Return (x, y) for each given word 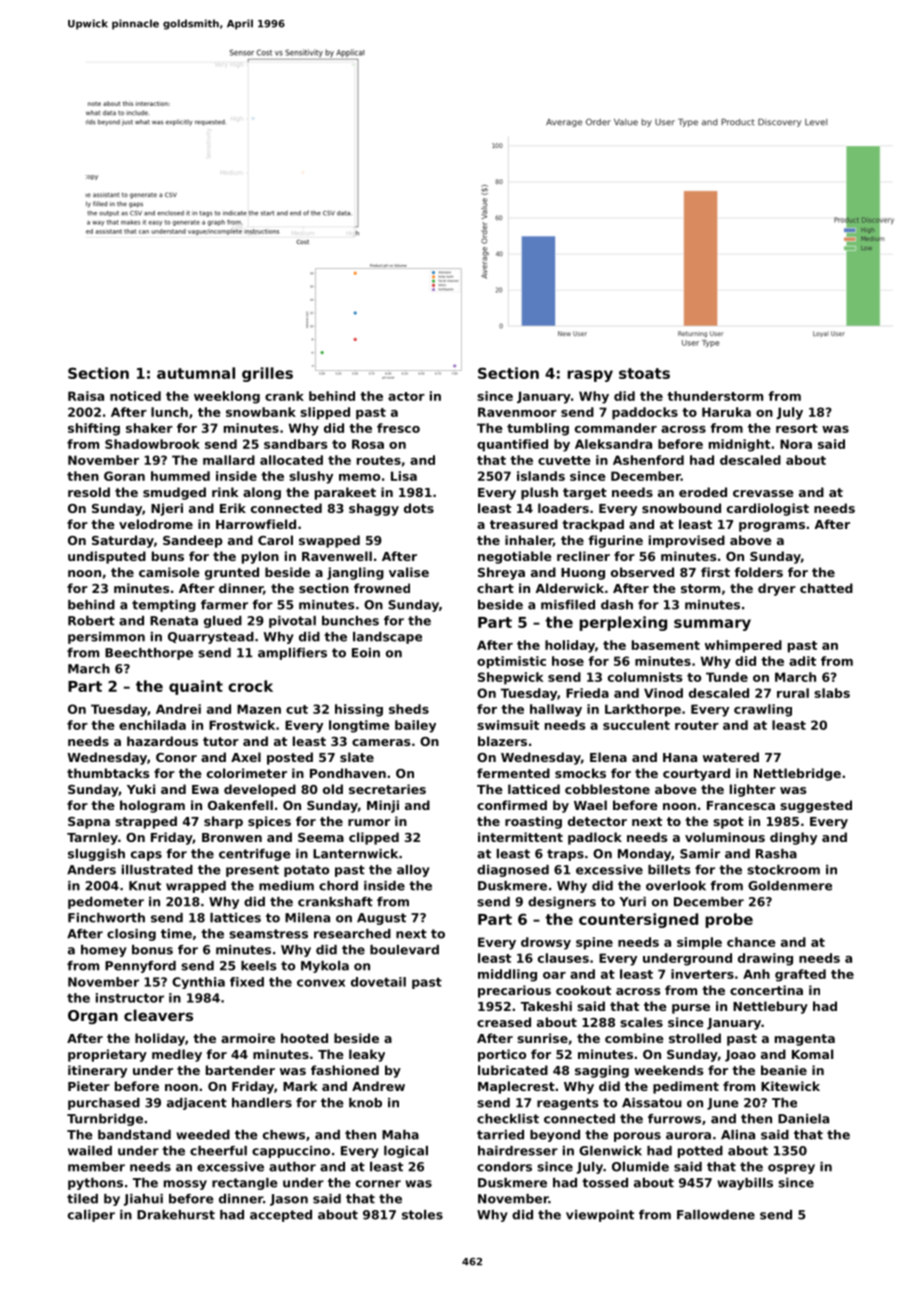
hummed (180, 476)
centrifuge (255, 855)
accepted (281, 1216)
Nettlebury (770, 1007)
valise (409, 572)
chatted (826, 588)
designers (562, 903)
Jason (289, 1200)
